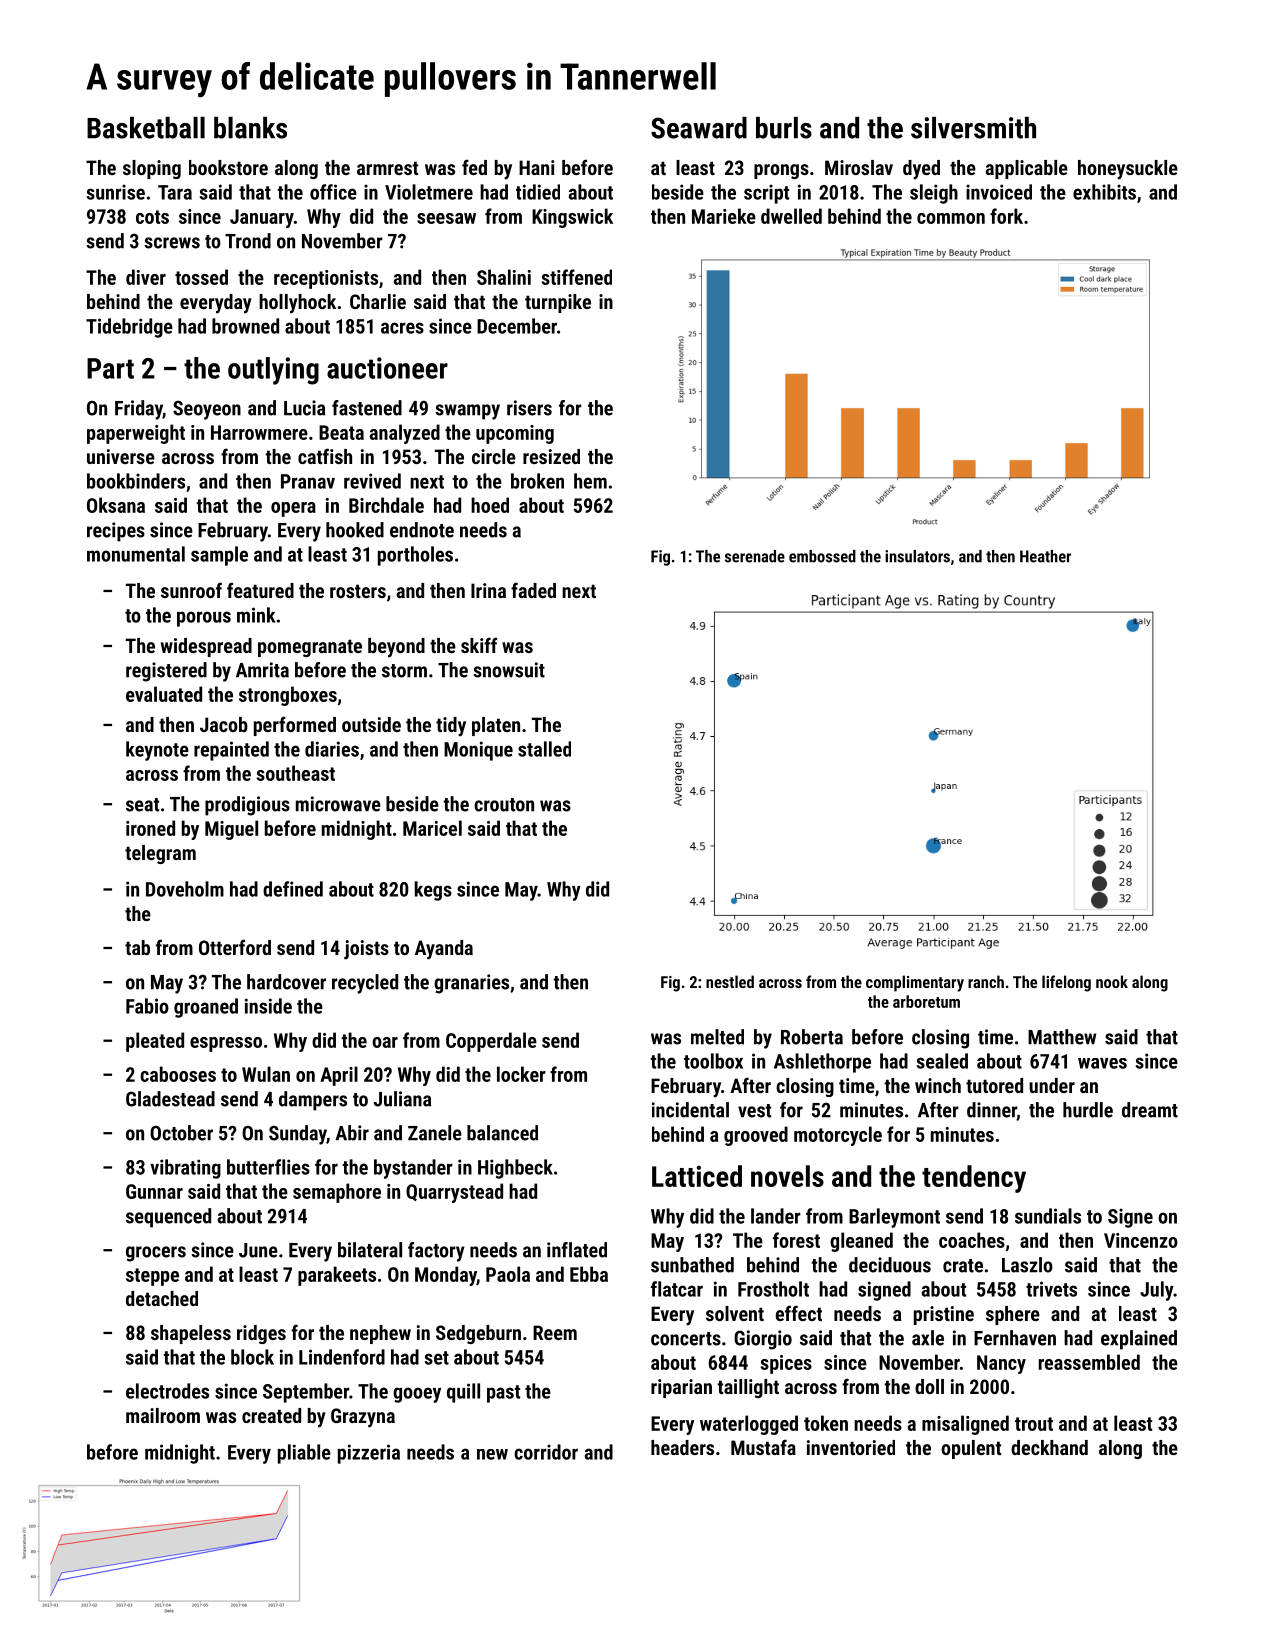 This page has width=1264, height=1636. Describe the element at coordinates (142, 805) in the page. I see `seat` at that location.
